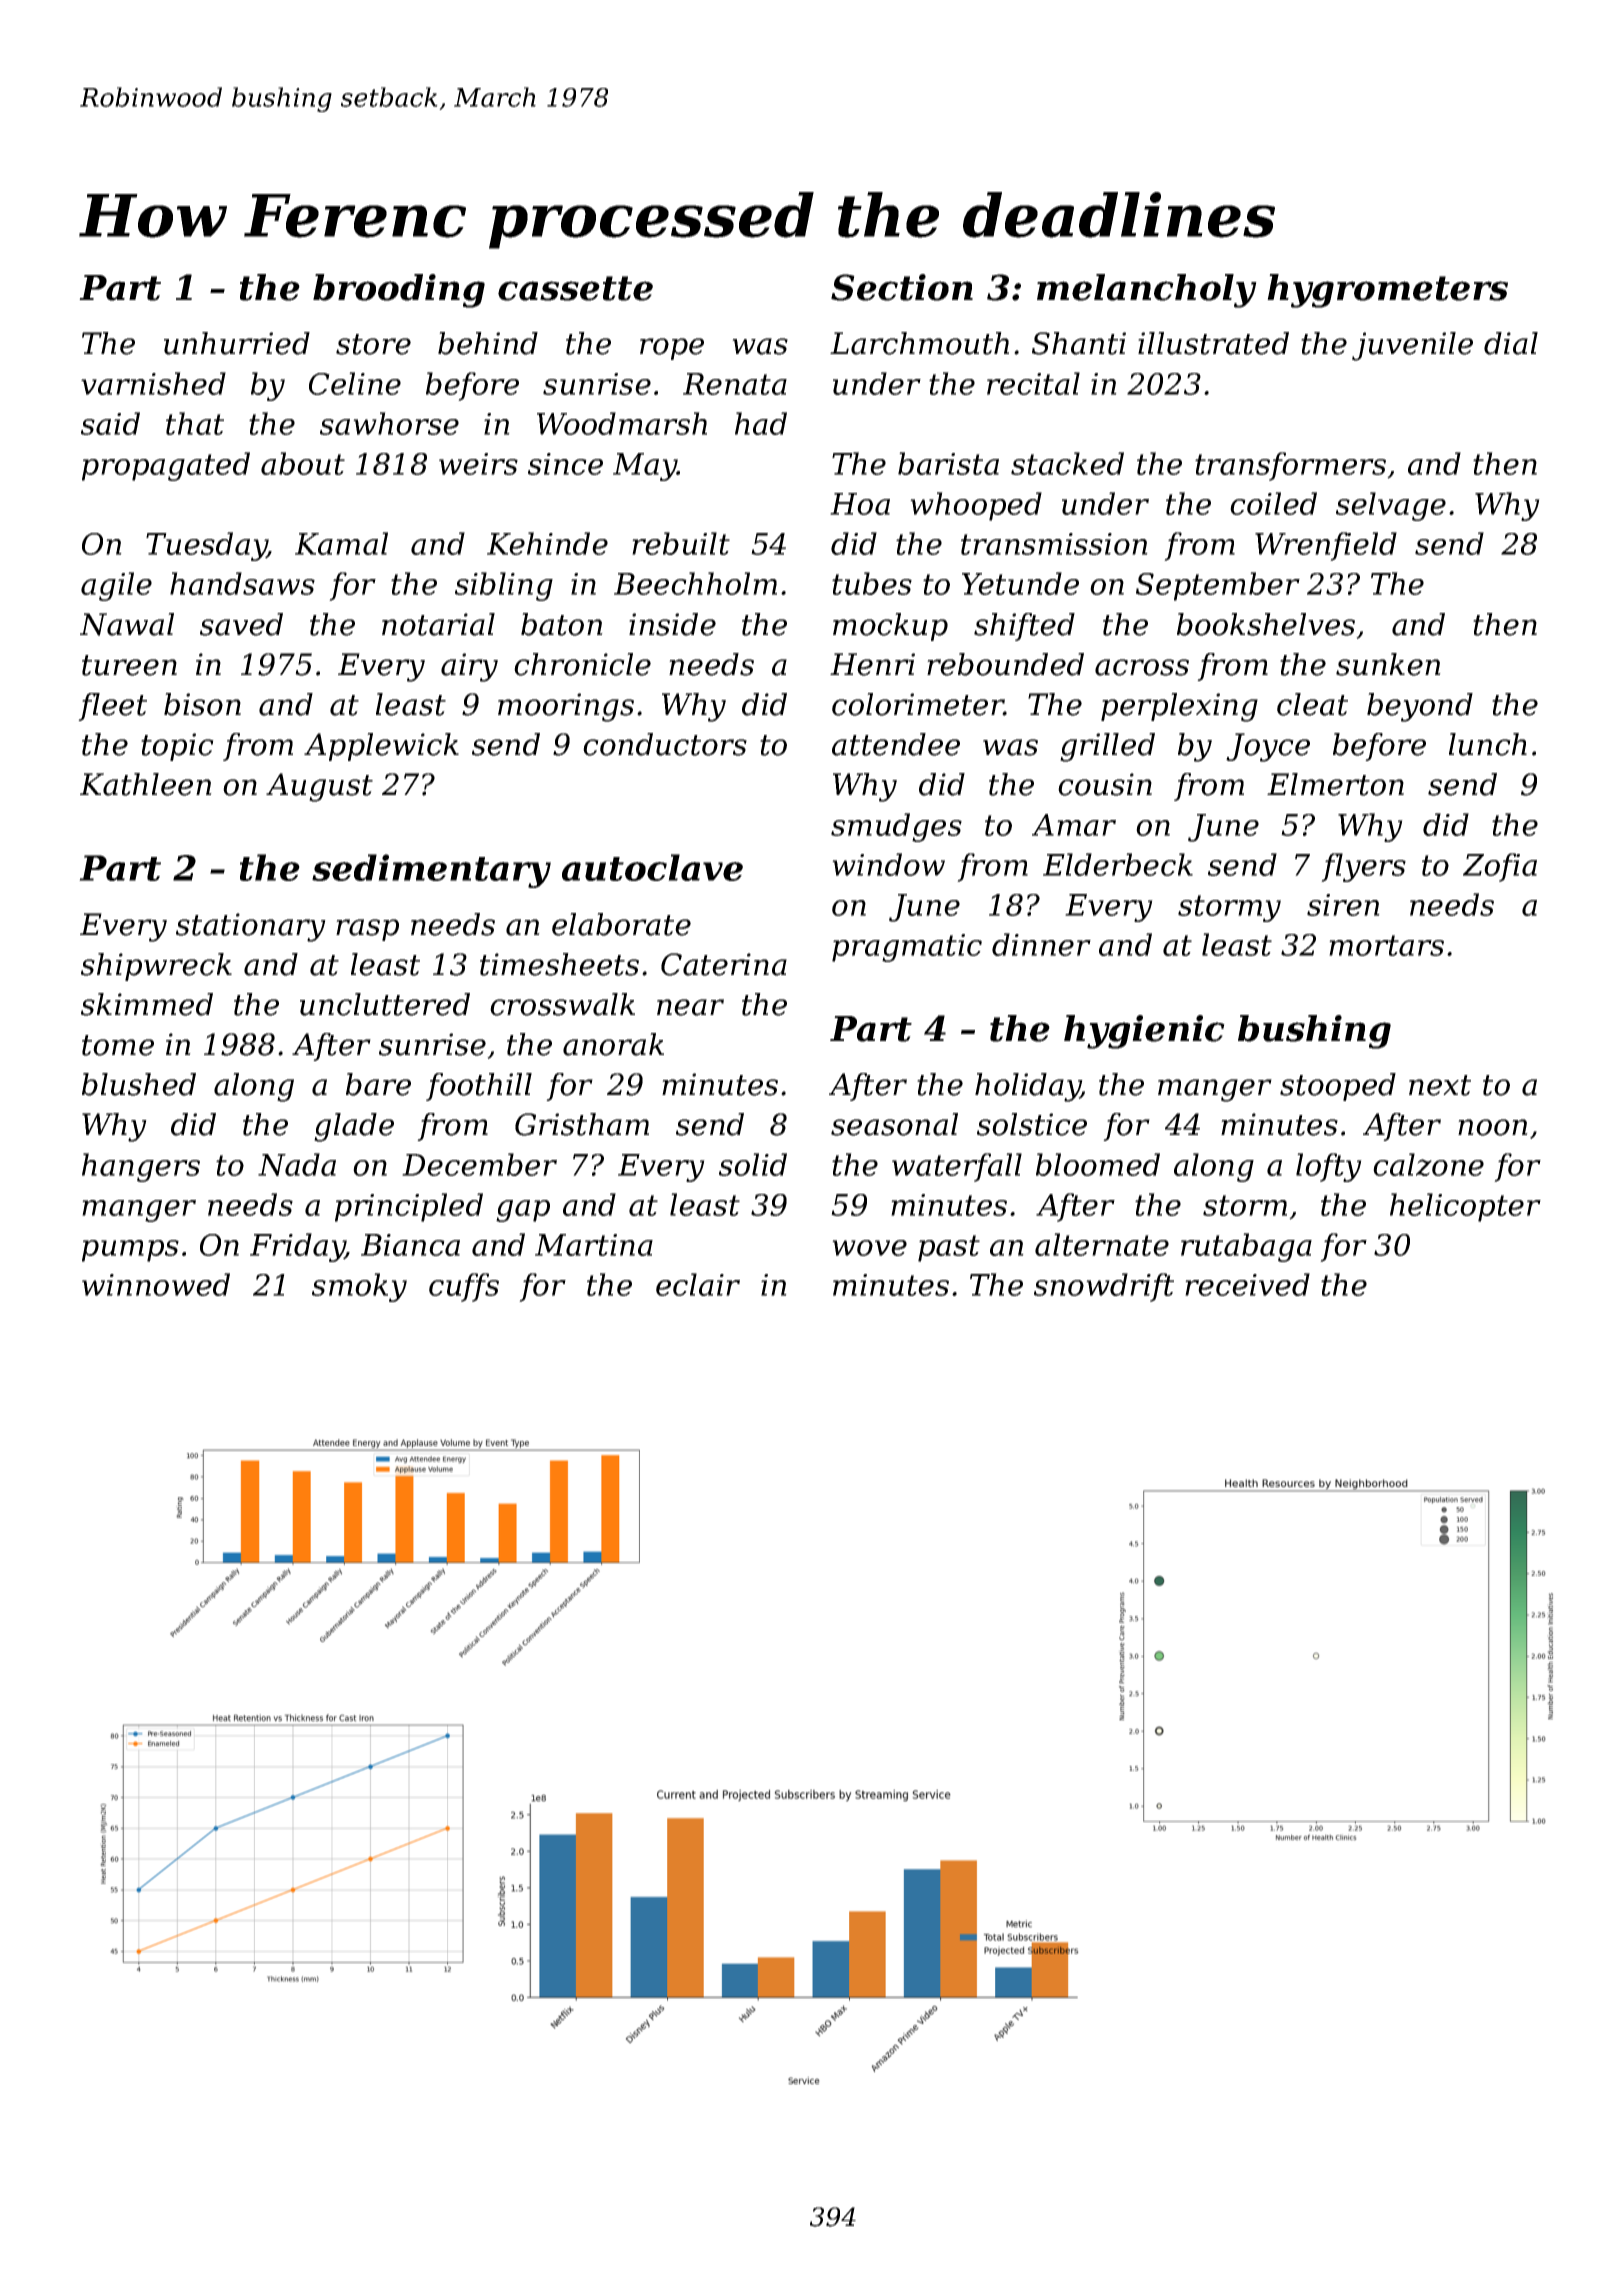  What do you see at coordinates (1020, 583) in the document?
I see `Yetunde` at bounding box center [1020, 583].
